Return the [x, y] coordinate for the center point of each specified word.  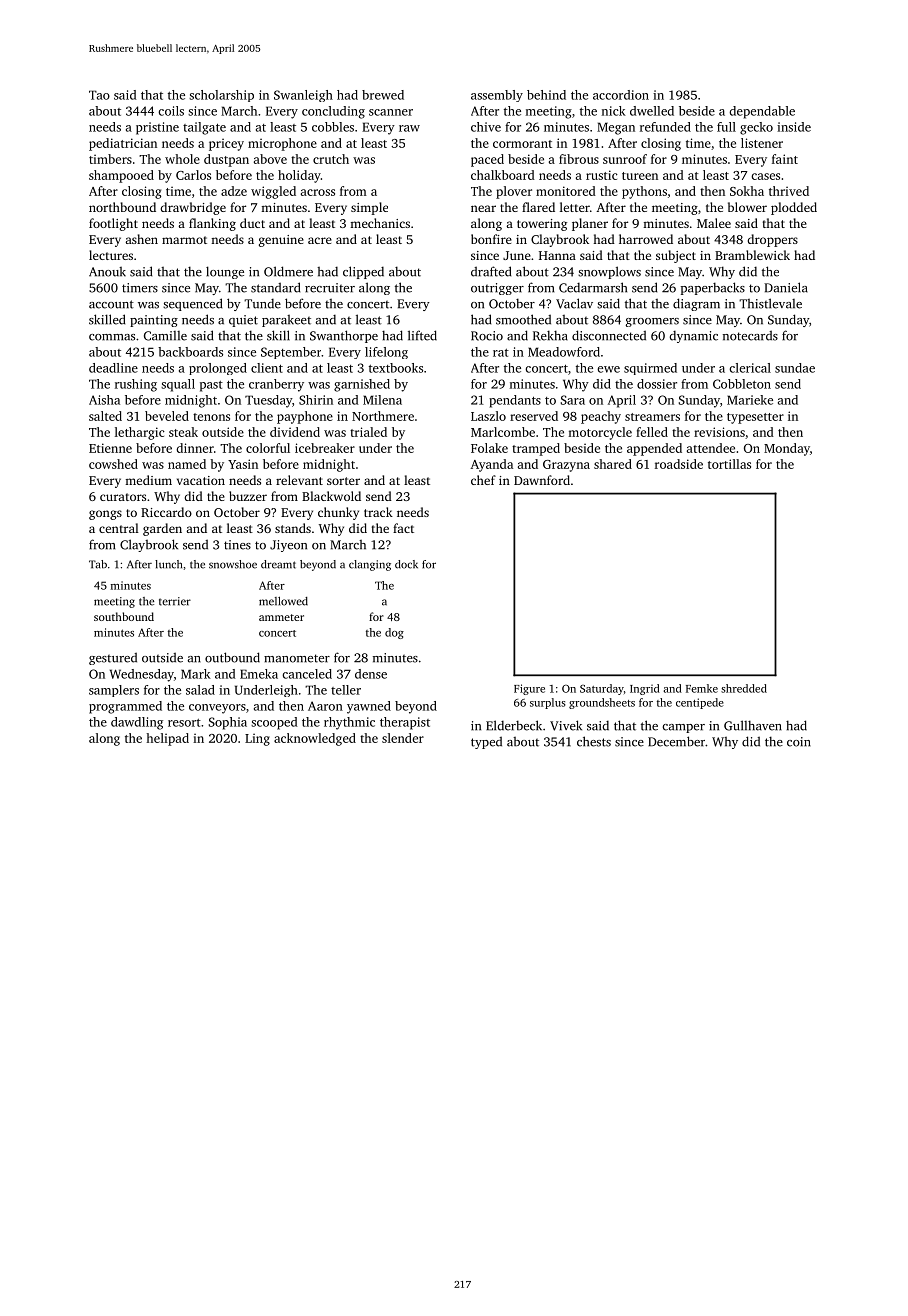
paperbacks [713, 288]
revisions [719, 432]
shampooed [121, 176]
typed [486, 742]
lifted [422, 335]
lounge [225, 272]
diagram [696, 304]
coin [799, 742]
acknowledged [315, 739]
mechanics [380, 223]
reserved [534, 416]
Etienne [110, 448]
